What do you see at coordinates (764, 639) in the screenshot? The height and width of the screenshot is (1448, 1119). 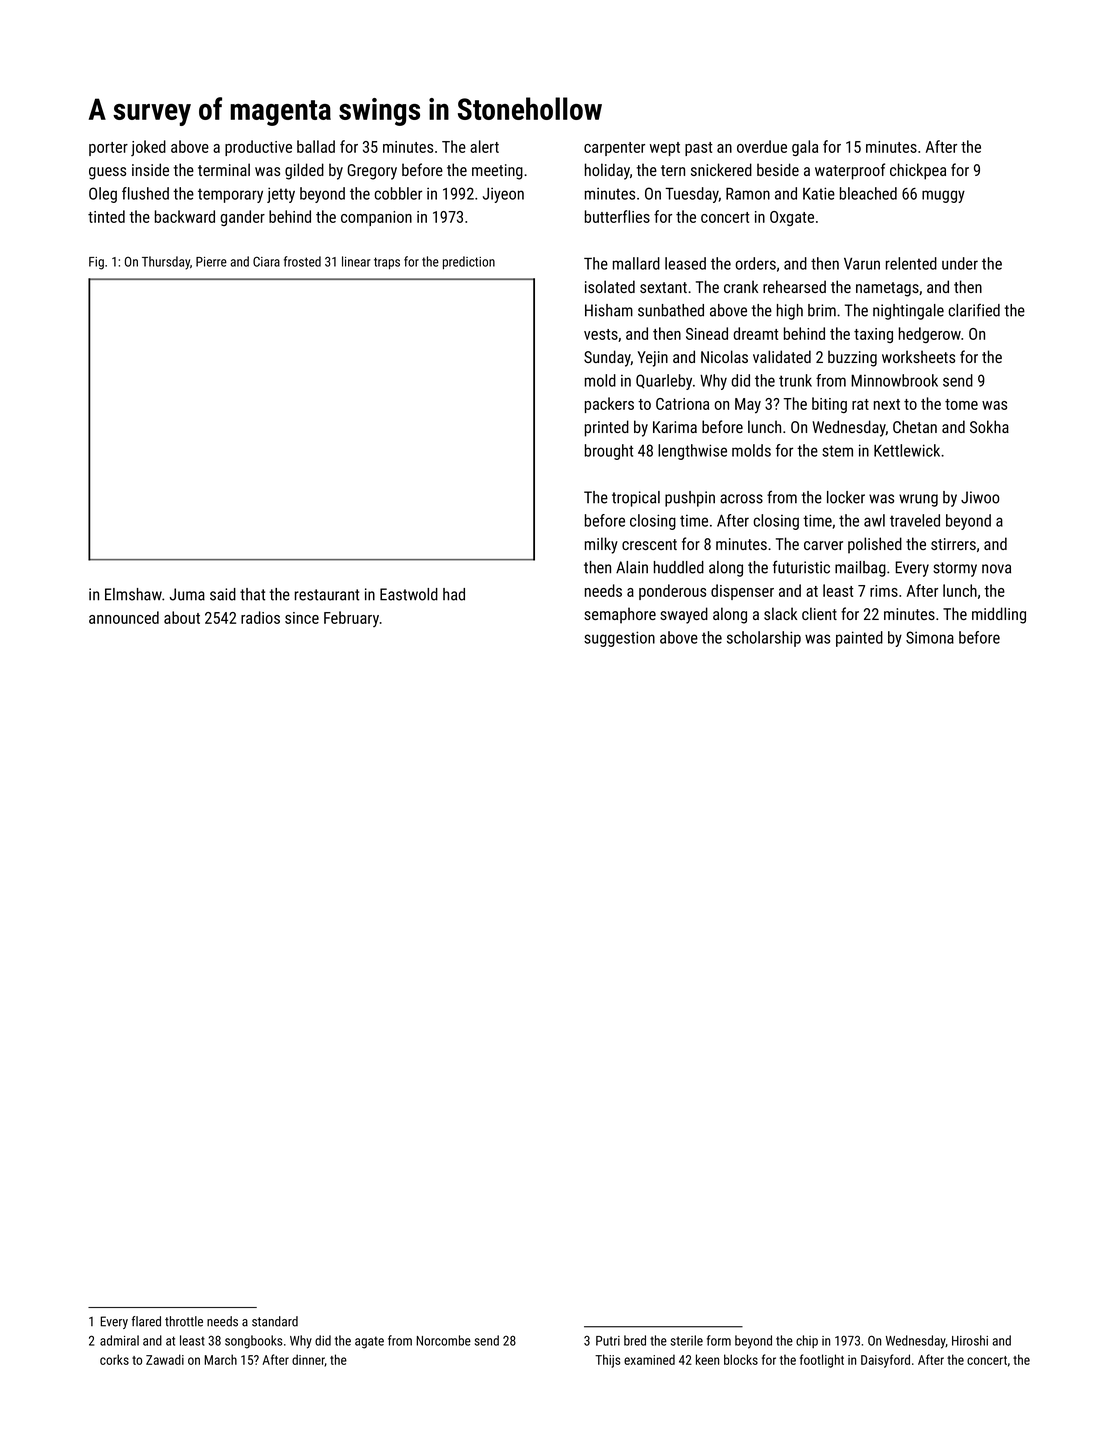 I see `scholarship` at bounding box center [764, 639].
